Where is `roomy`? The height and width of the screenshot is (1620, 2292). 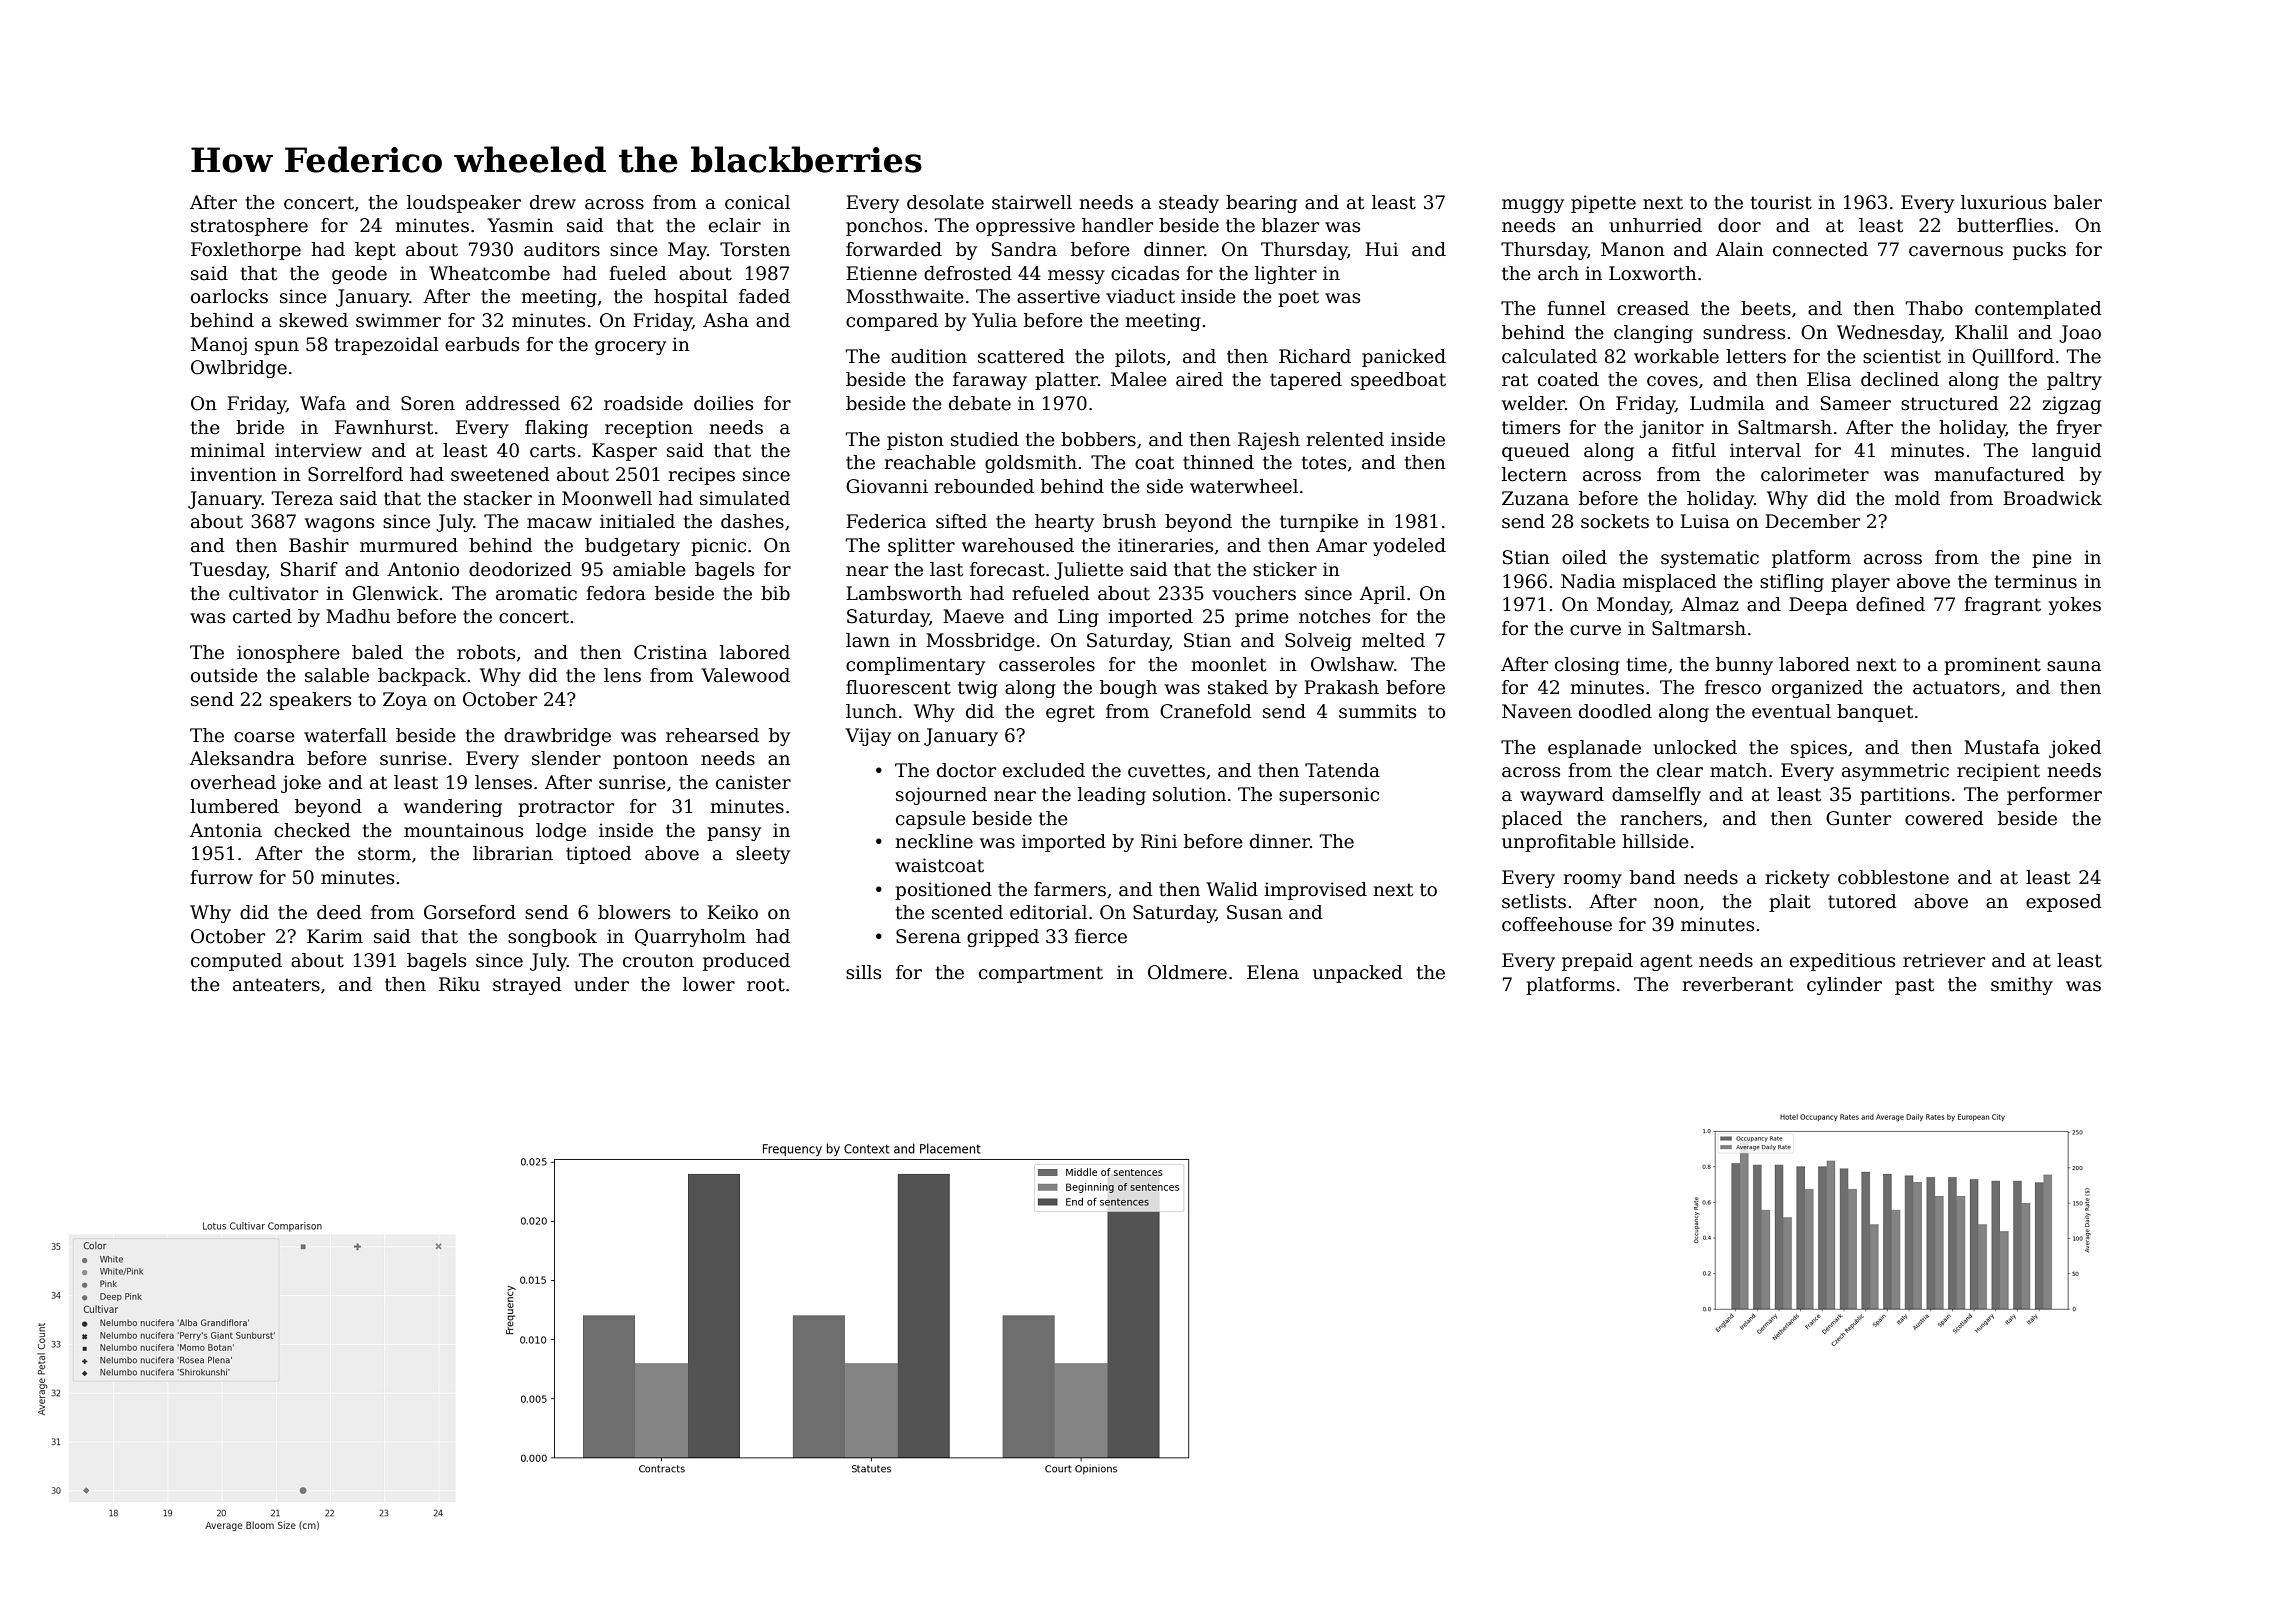 roomy is located at coordinates (1592, 881).
